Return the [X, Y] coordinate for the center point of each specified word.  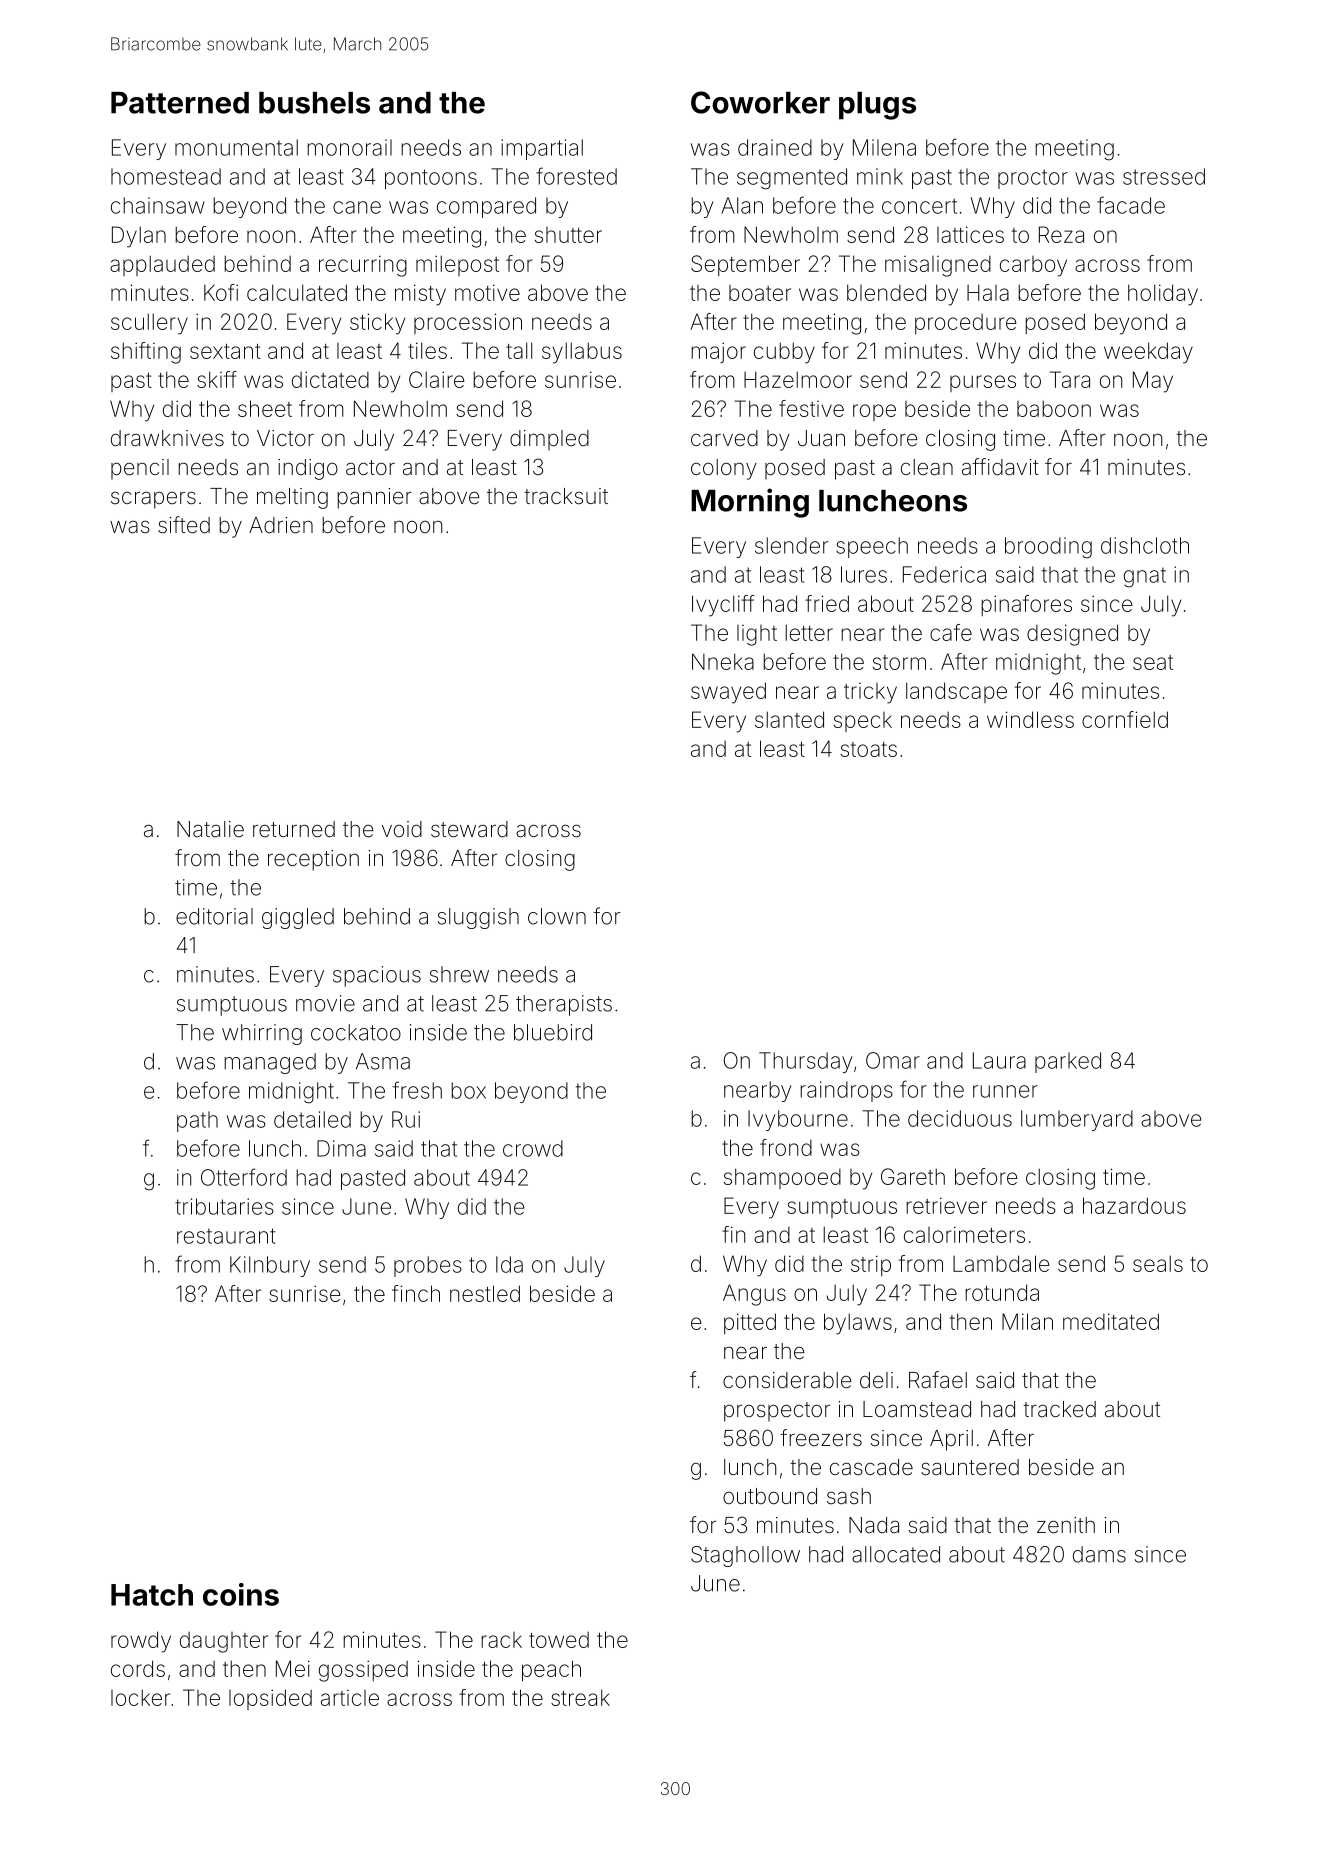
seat [1153, 662]
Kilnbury [270, 1266]
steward [469, 829]
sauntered [970, 1467]
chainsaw [158, 205]
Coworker [760, 102]
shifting [146, 353]
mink [880, 176]
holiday [1163, 295]
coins [241, 1594]
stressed [1164, 176]
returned [294, 829]
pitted [750, 1323]
